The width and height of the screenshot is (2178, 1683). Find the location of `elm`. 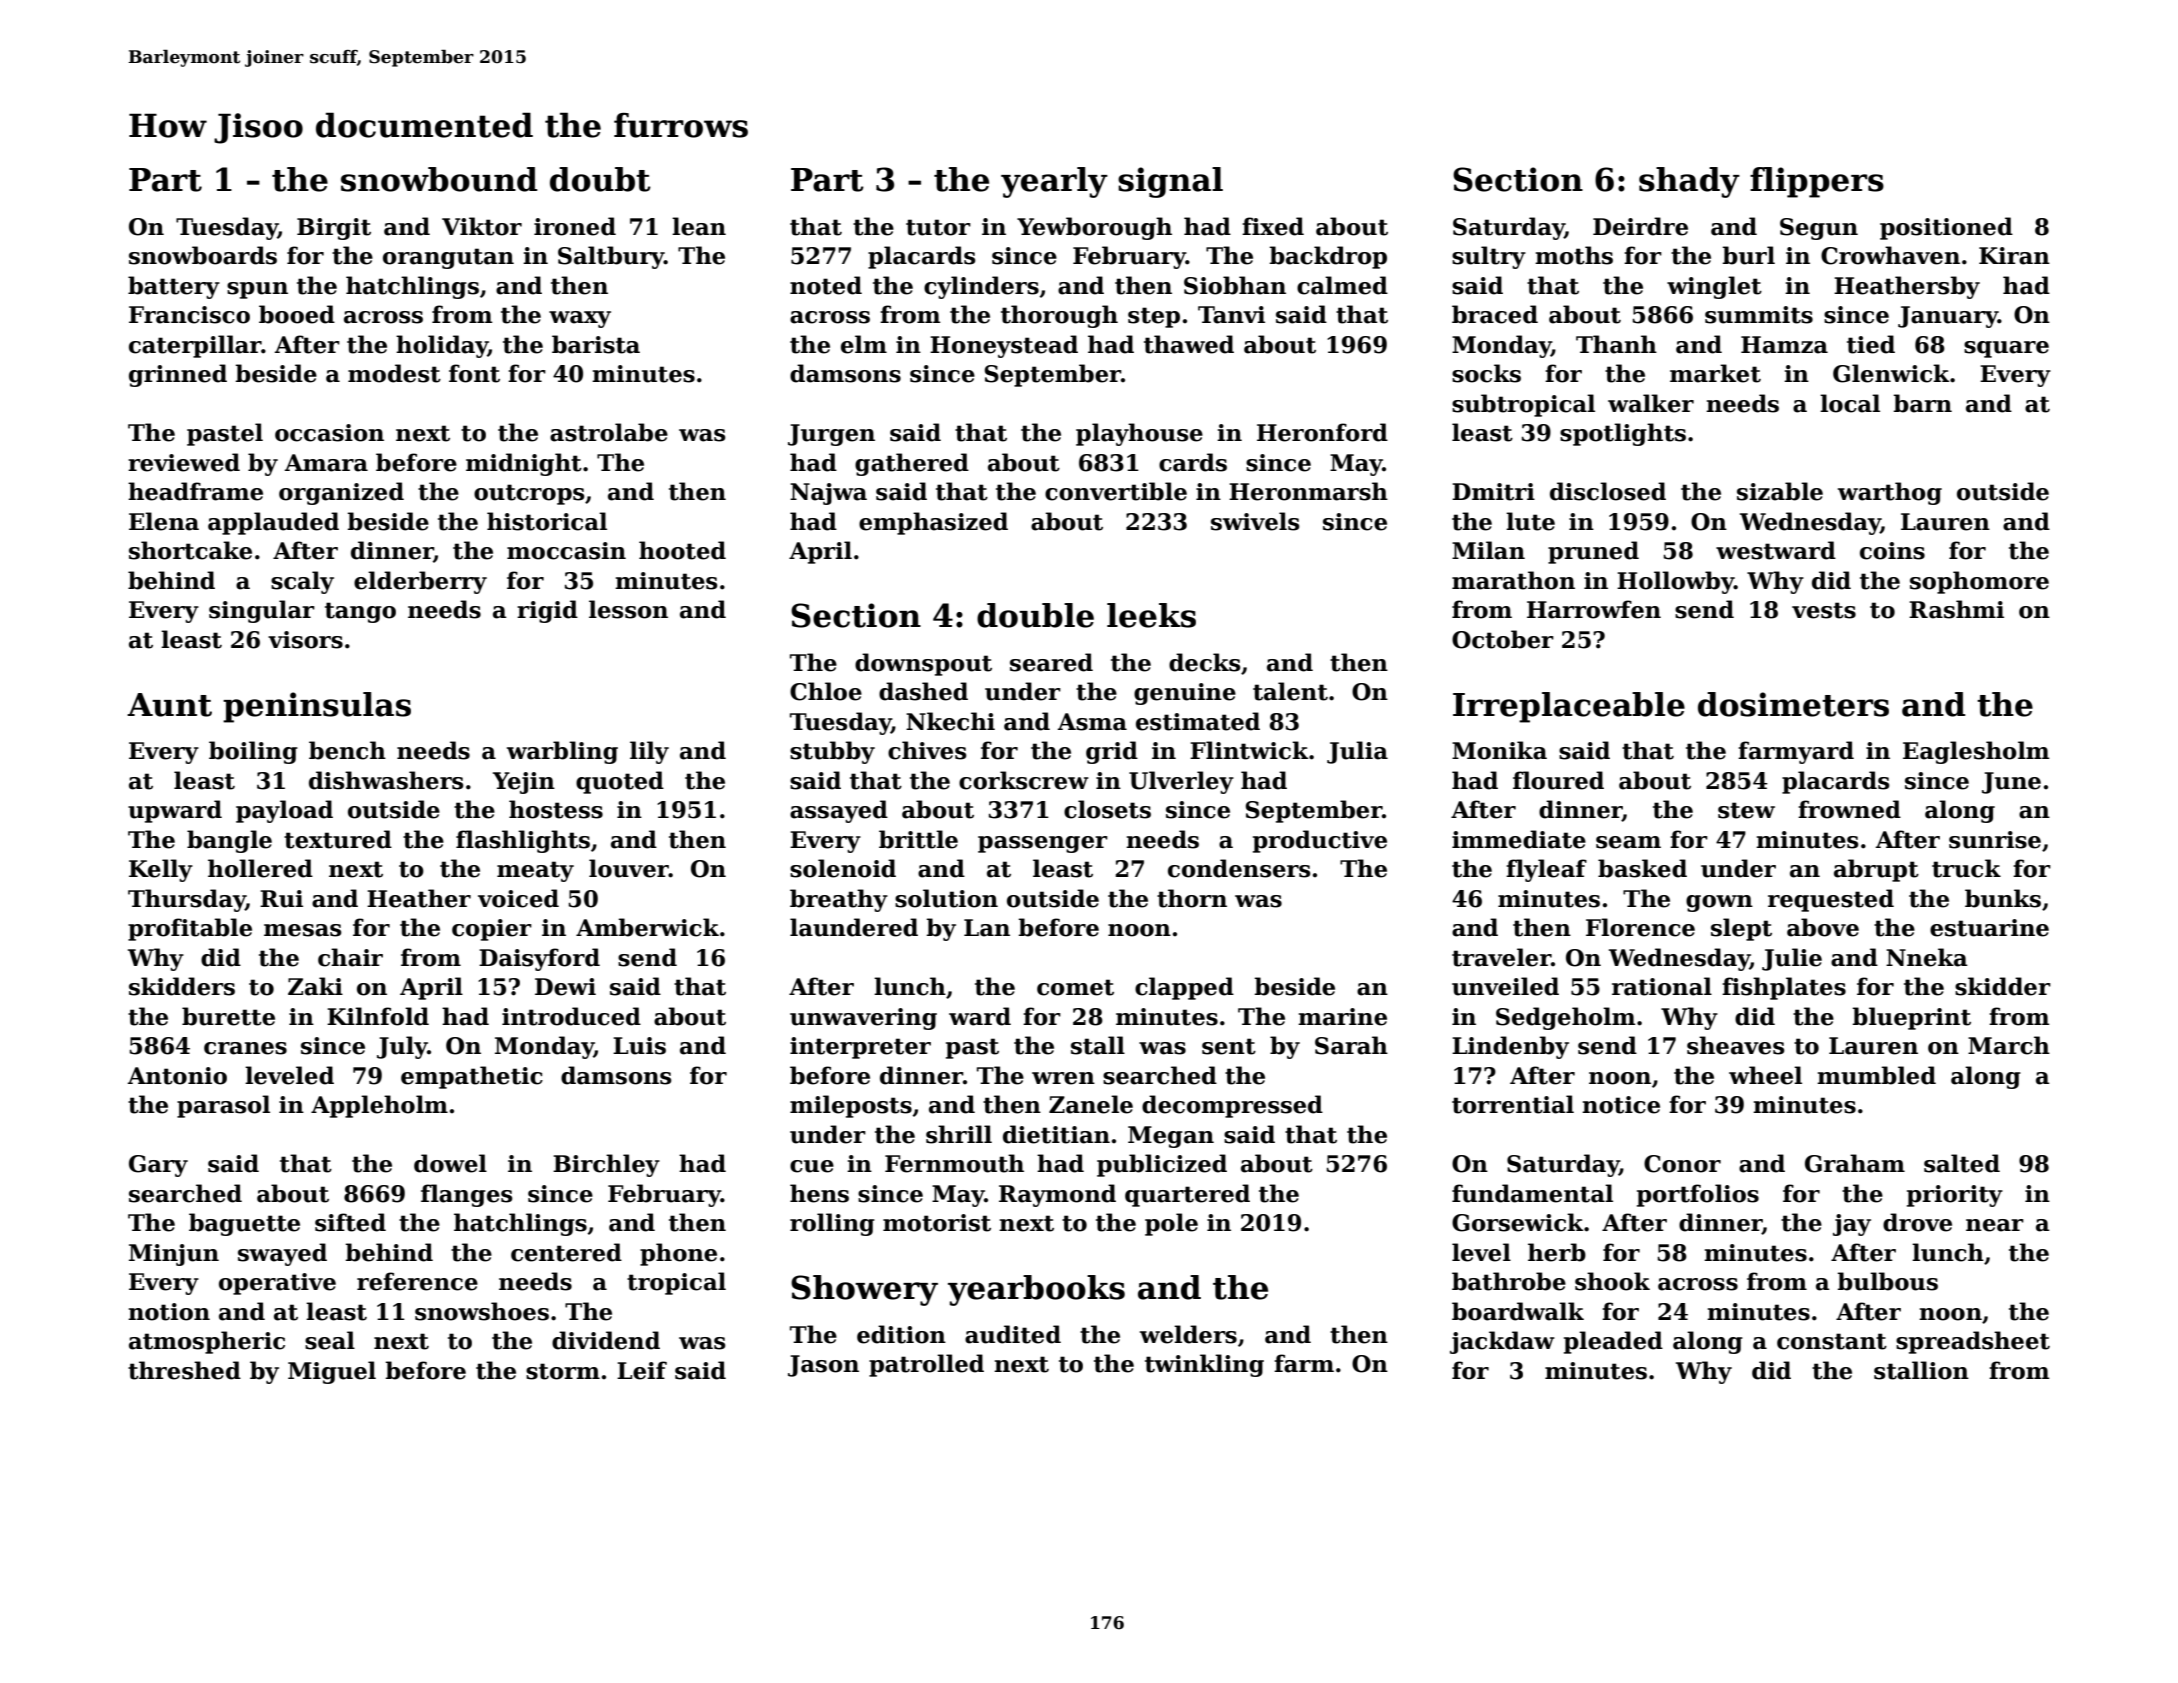

elm is located at coordinates (864, 344).
